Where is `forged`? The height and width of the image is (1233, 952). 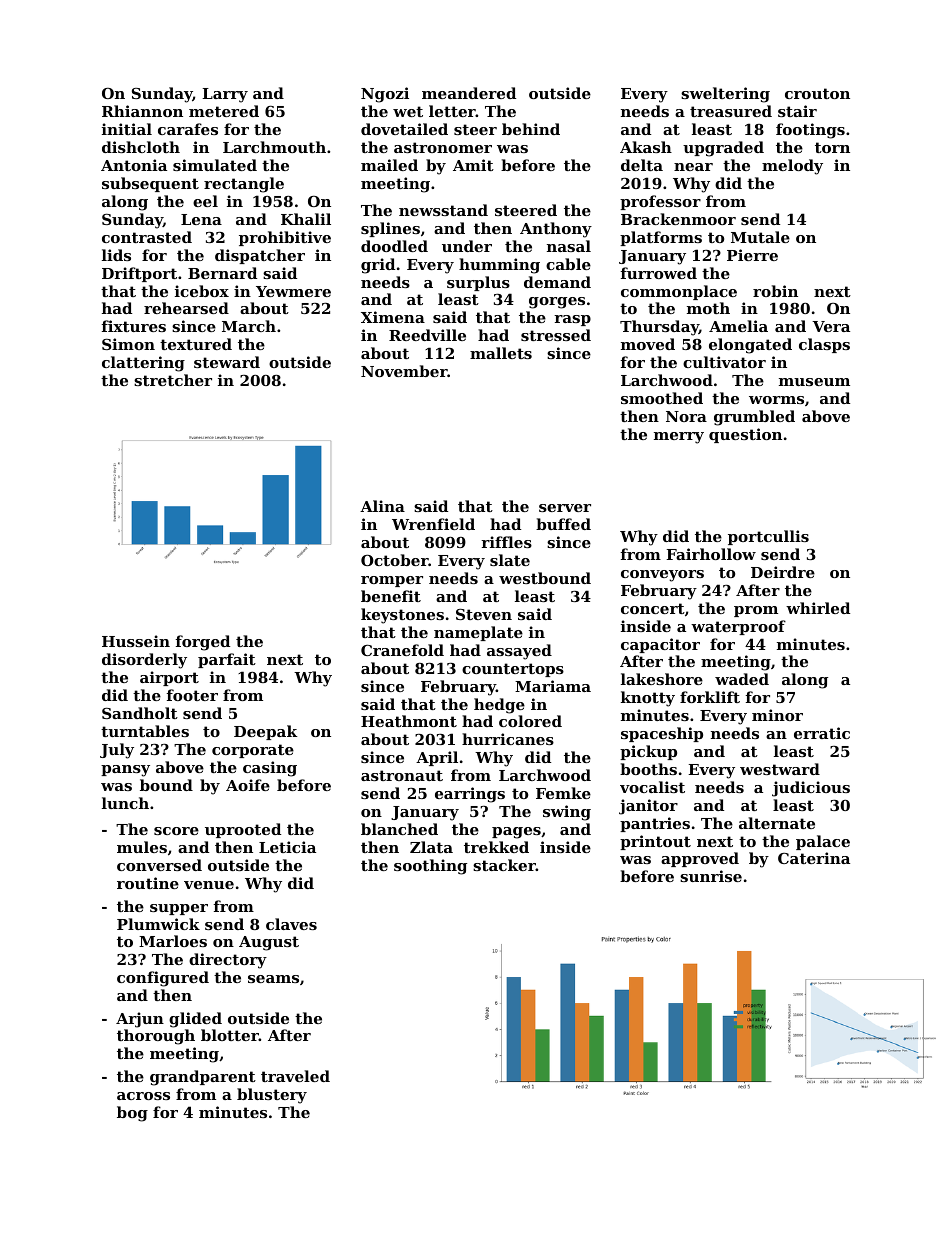 forged is located at coordinates (203, 643).
